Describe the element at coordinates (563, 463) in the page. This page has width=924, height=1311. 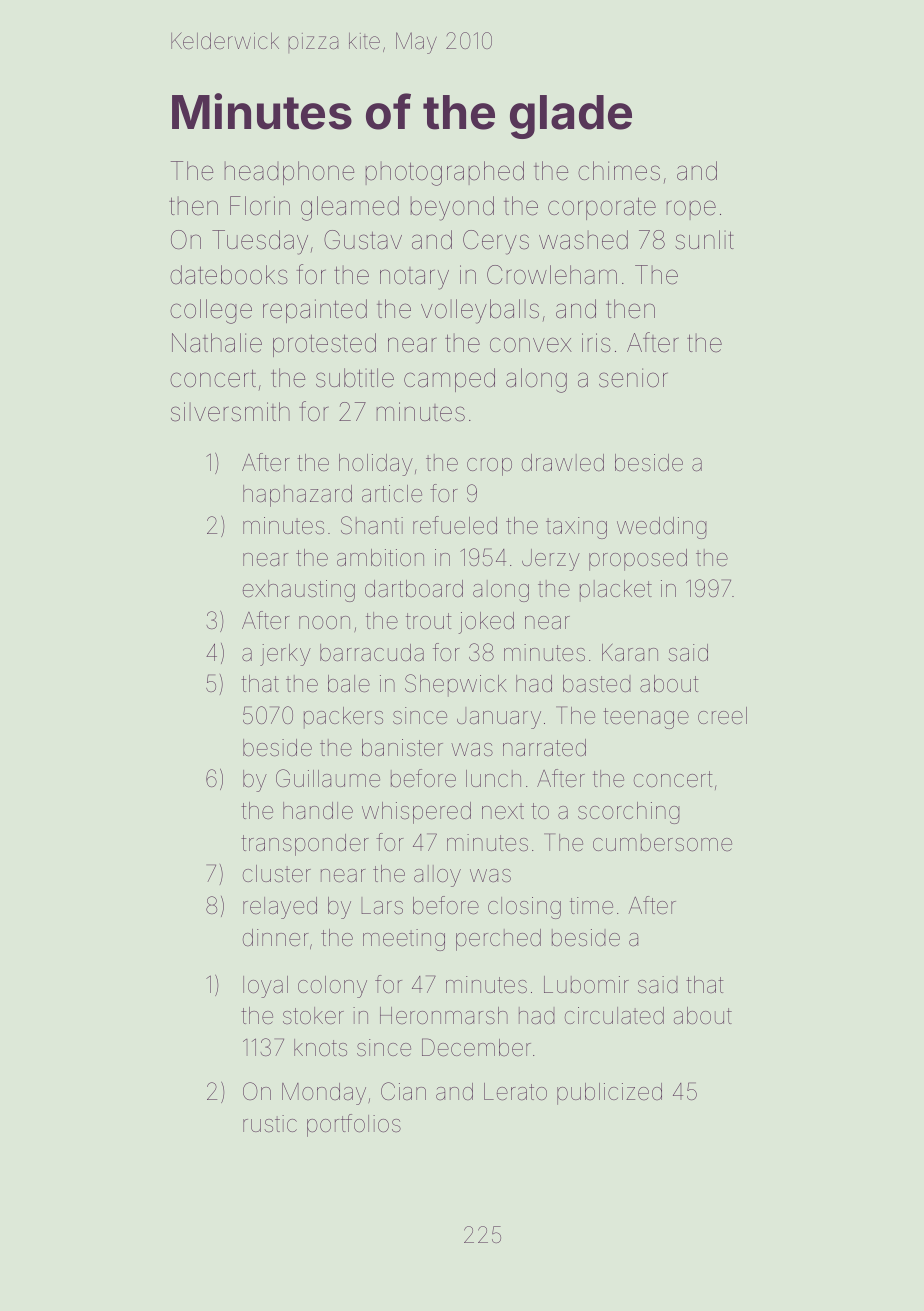
I see `drawled` at that location.
